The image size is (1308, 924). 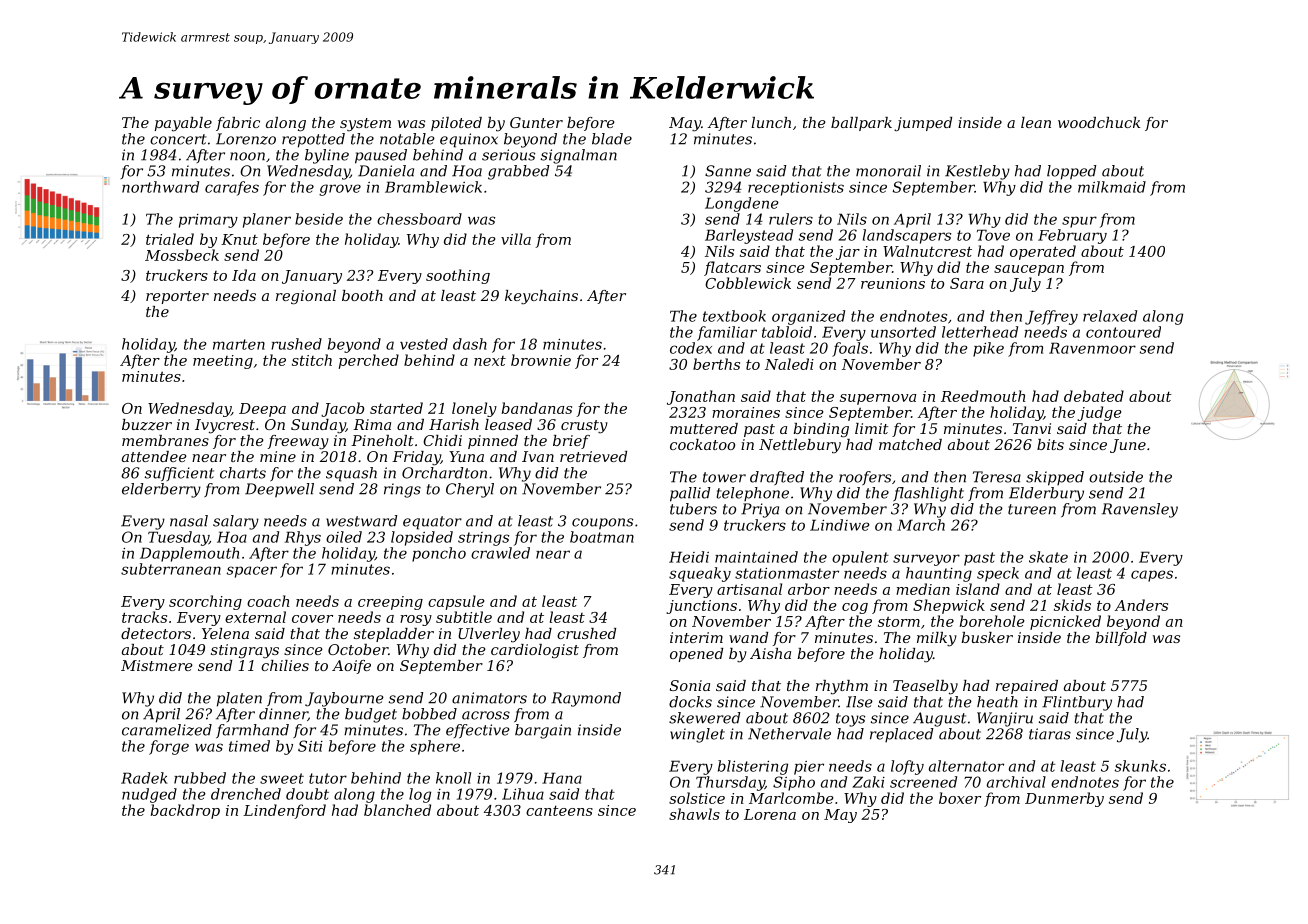 I want to click on Lindiwe, so click(x=840, y=525).
